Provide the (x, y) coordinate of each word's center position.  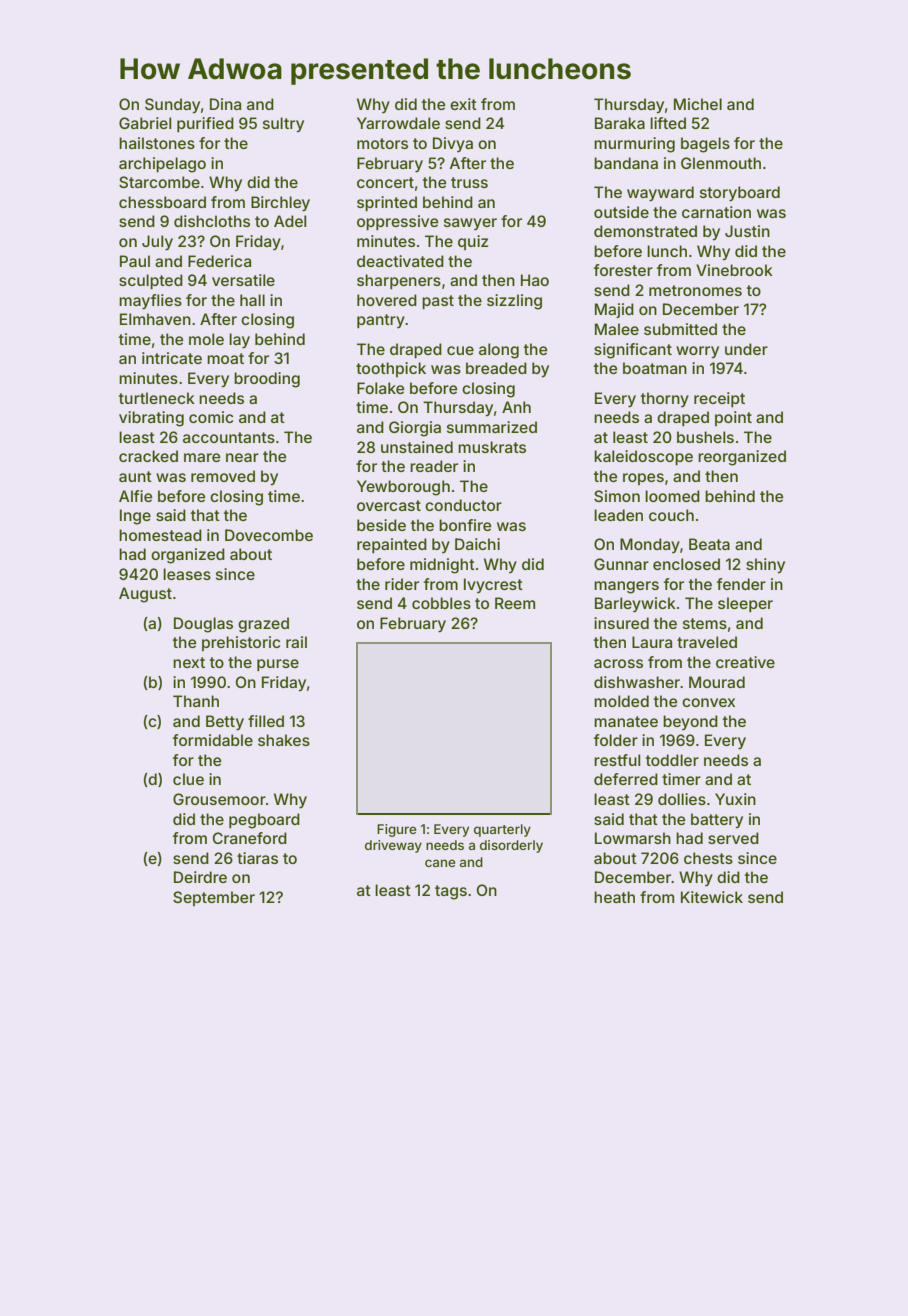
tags (451, 892)
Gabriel (145, 123)
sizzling (514, 302)
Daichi (477, 544)
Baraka (620, 123)
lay (239, 341)
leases (187, 574)
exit (463, 104)
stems (705, 623)
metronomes (695, 290)
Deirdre (200, 877)
